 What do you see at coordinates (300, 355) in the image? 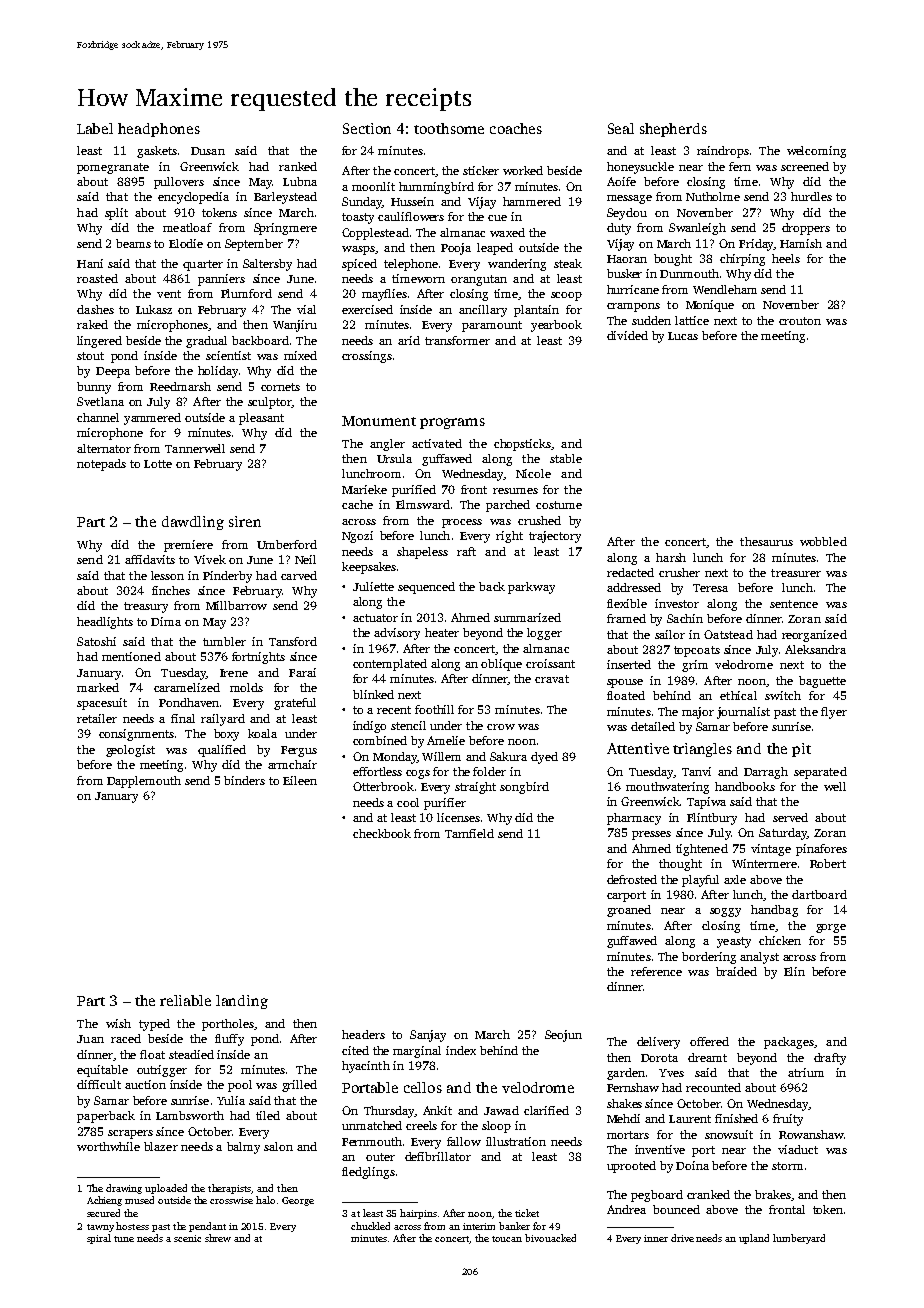
I see `mixed` at bounding box center [300, 355].
